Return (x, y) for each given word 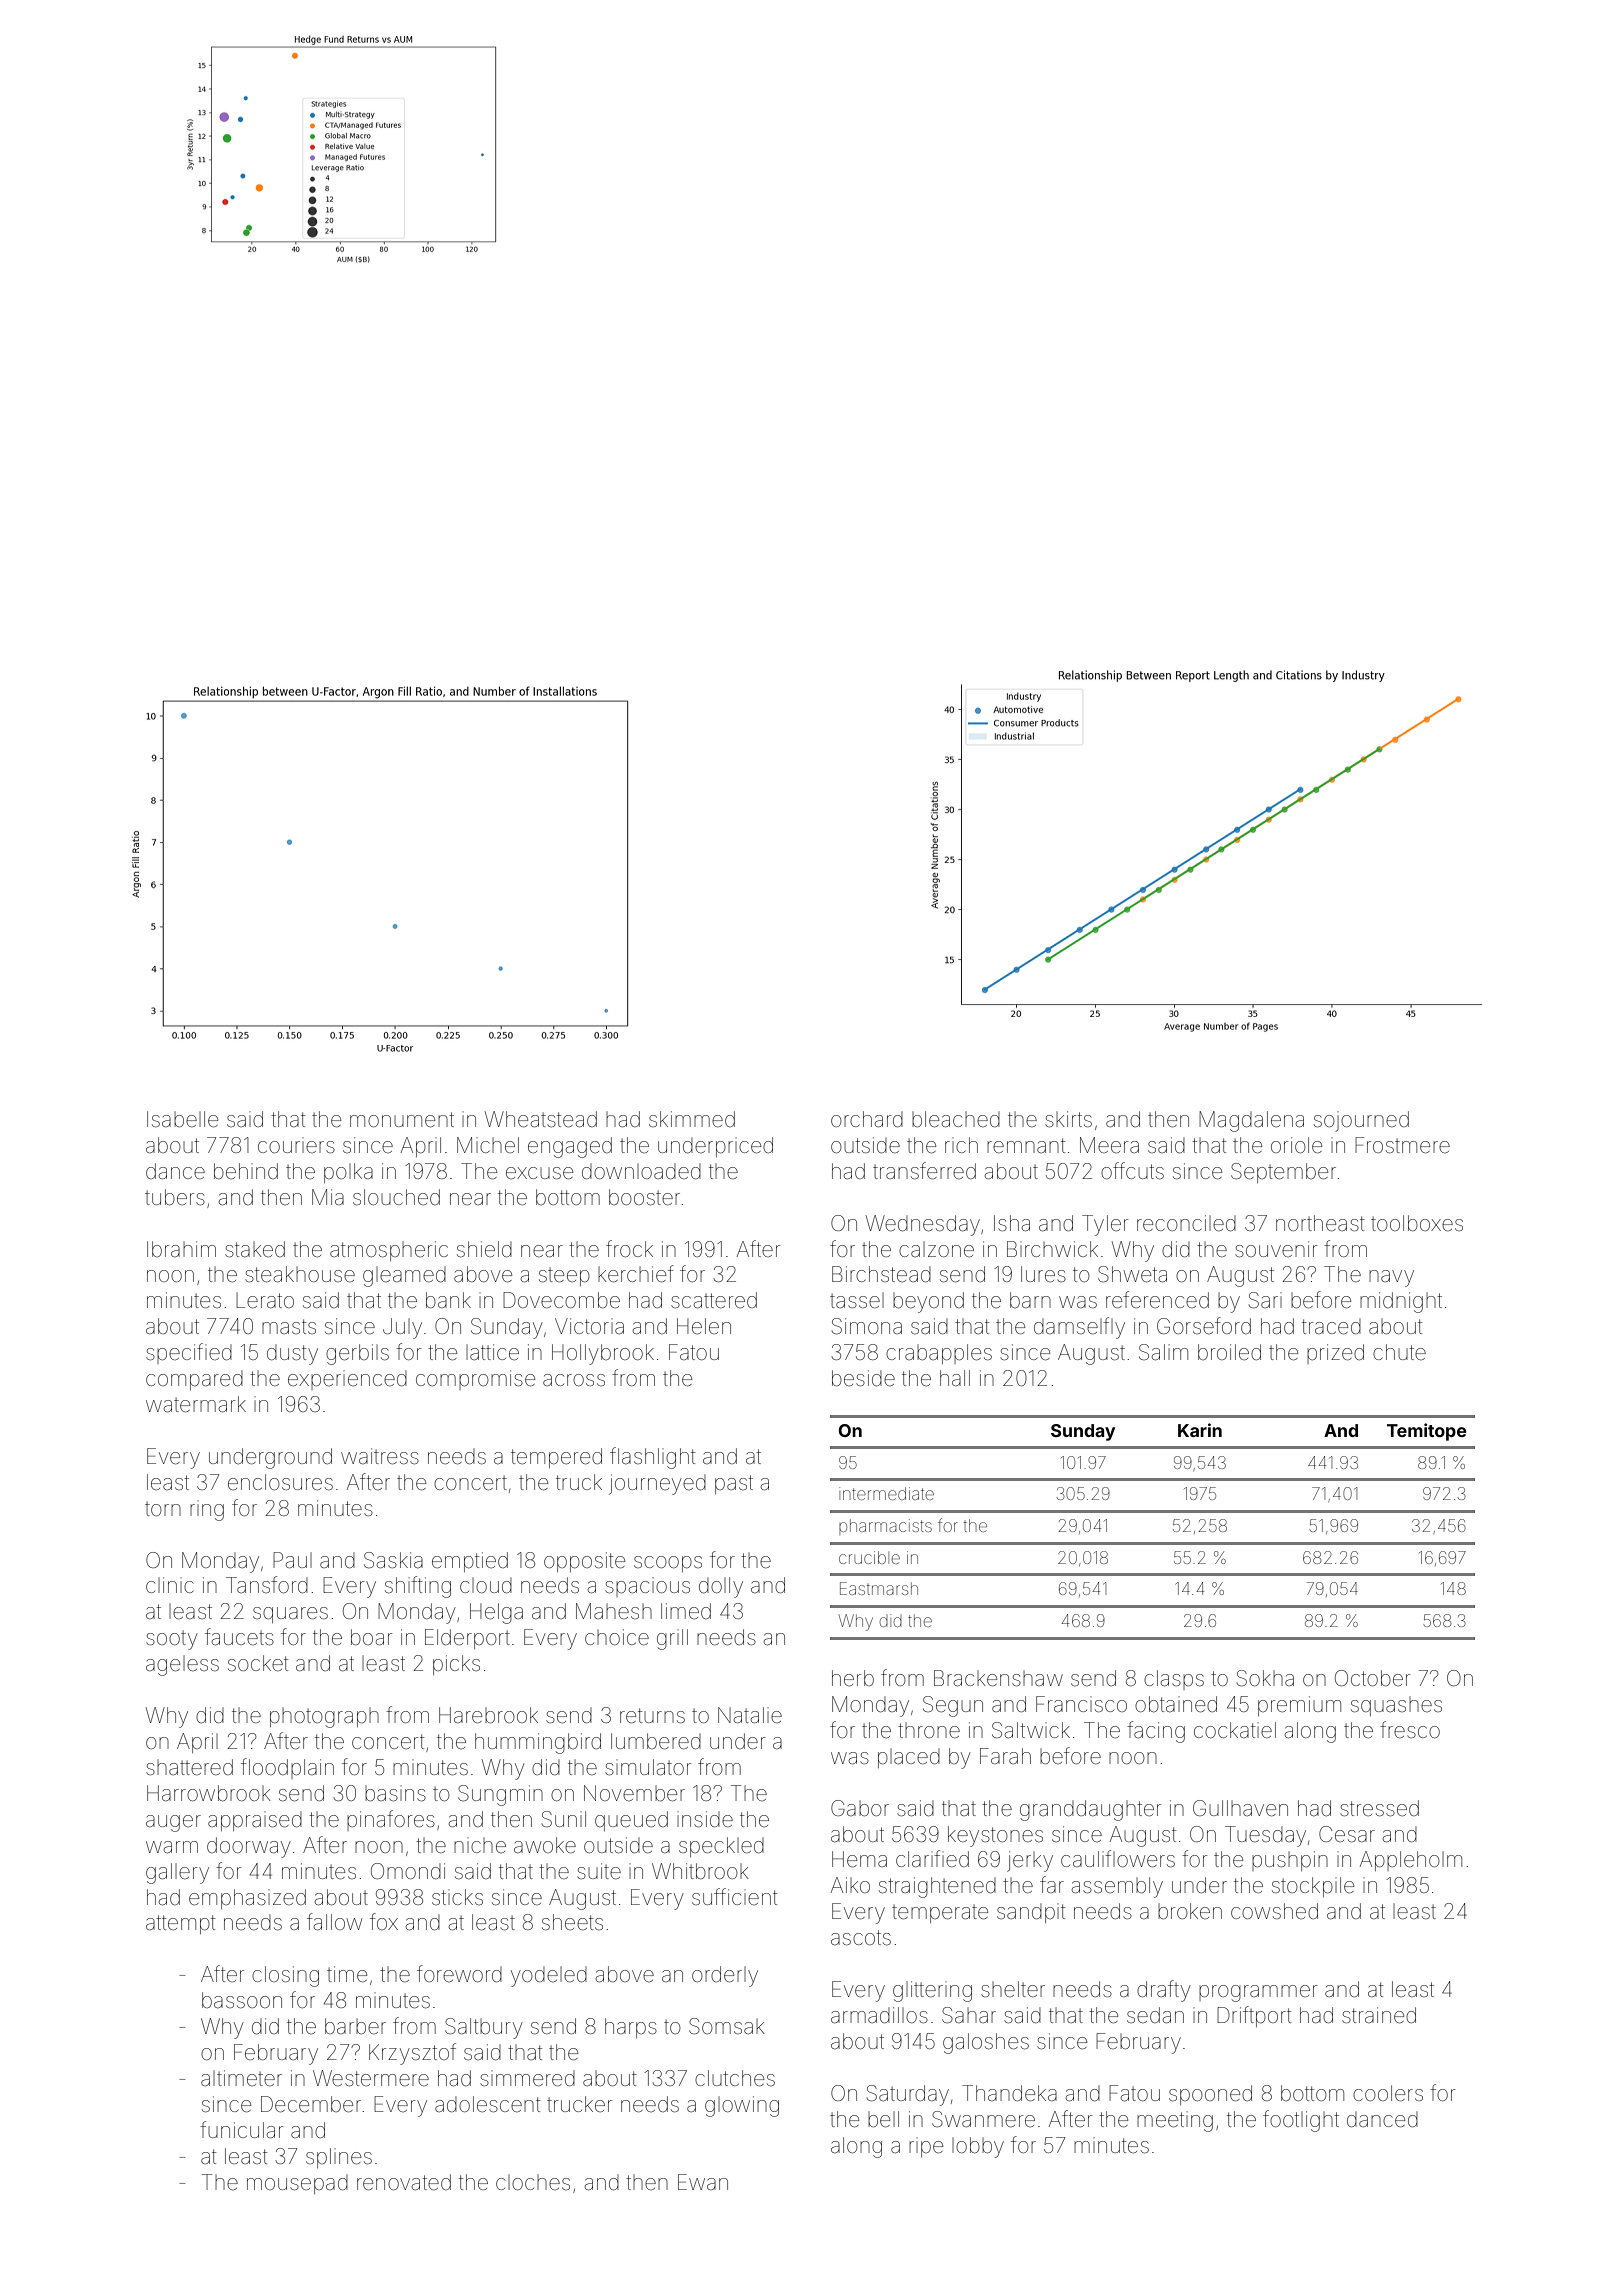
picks (456, 1665)
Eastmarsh (879, 1588)
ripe (926, 2147)
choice (617, 1637)
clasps (1174, 1680)
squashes (1396, 1706)
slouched (396, 1197)
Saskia (393, 1560)
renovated (404, 2182)
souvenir (1276, 1249)
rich (961, 1145)
